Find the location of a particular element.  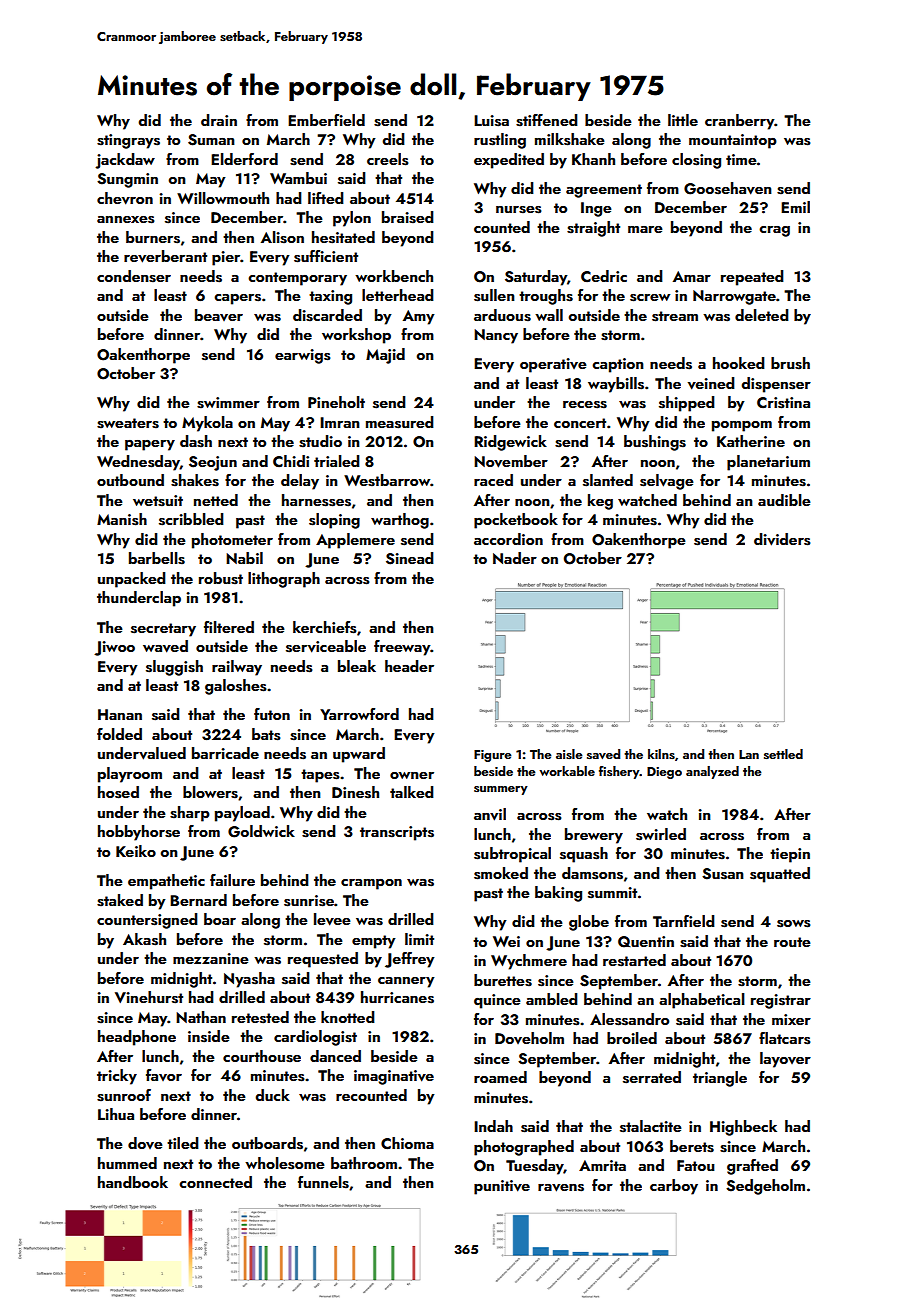

ravens is located at coordinates (561, 1188).
